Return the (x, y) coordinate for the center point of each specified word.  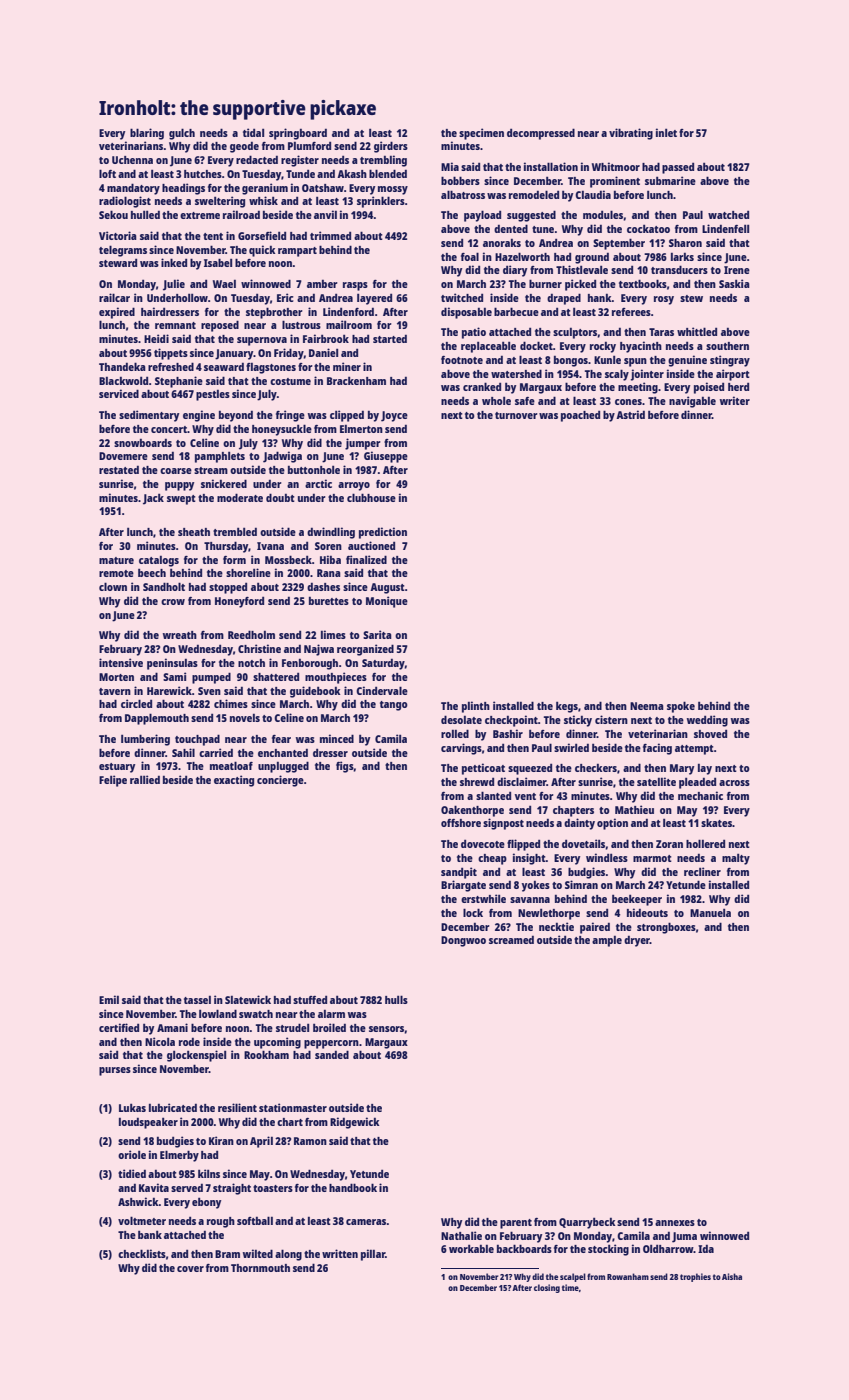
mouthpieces (336, 678)
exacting (234, 781)
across (734, 783)
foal (470, 256)
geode (244, 147)
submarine (670, 180)
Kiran (221, 1140)
